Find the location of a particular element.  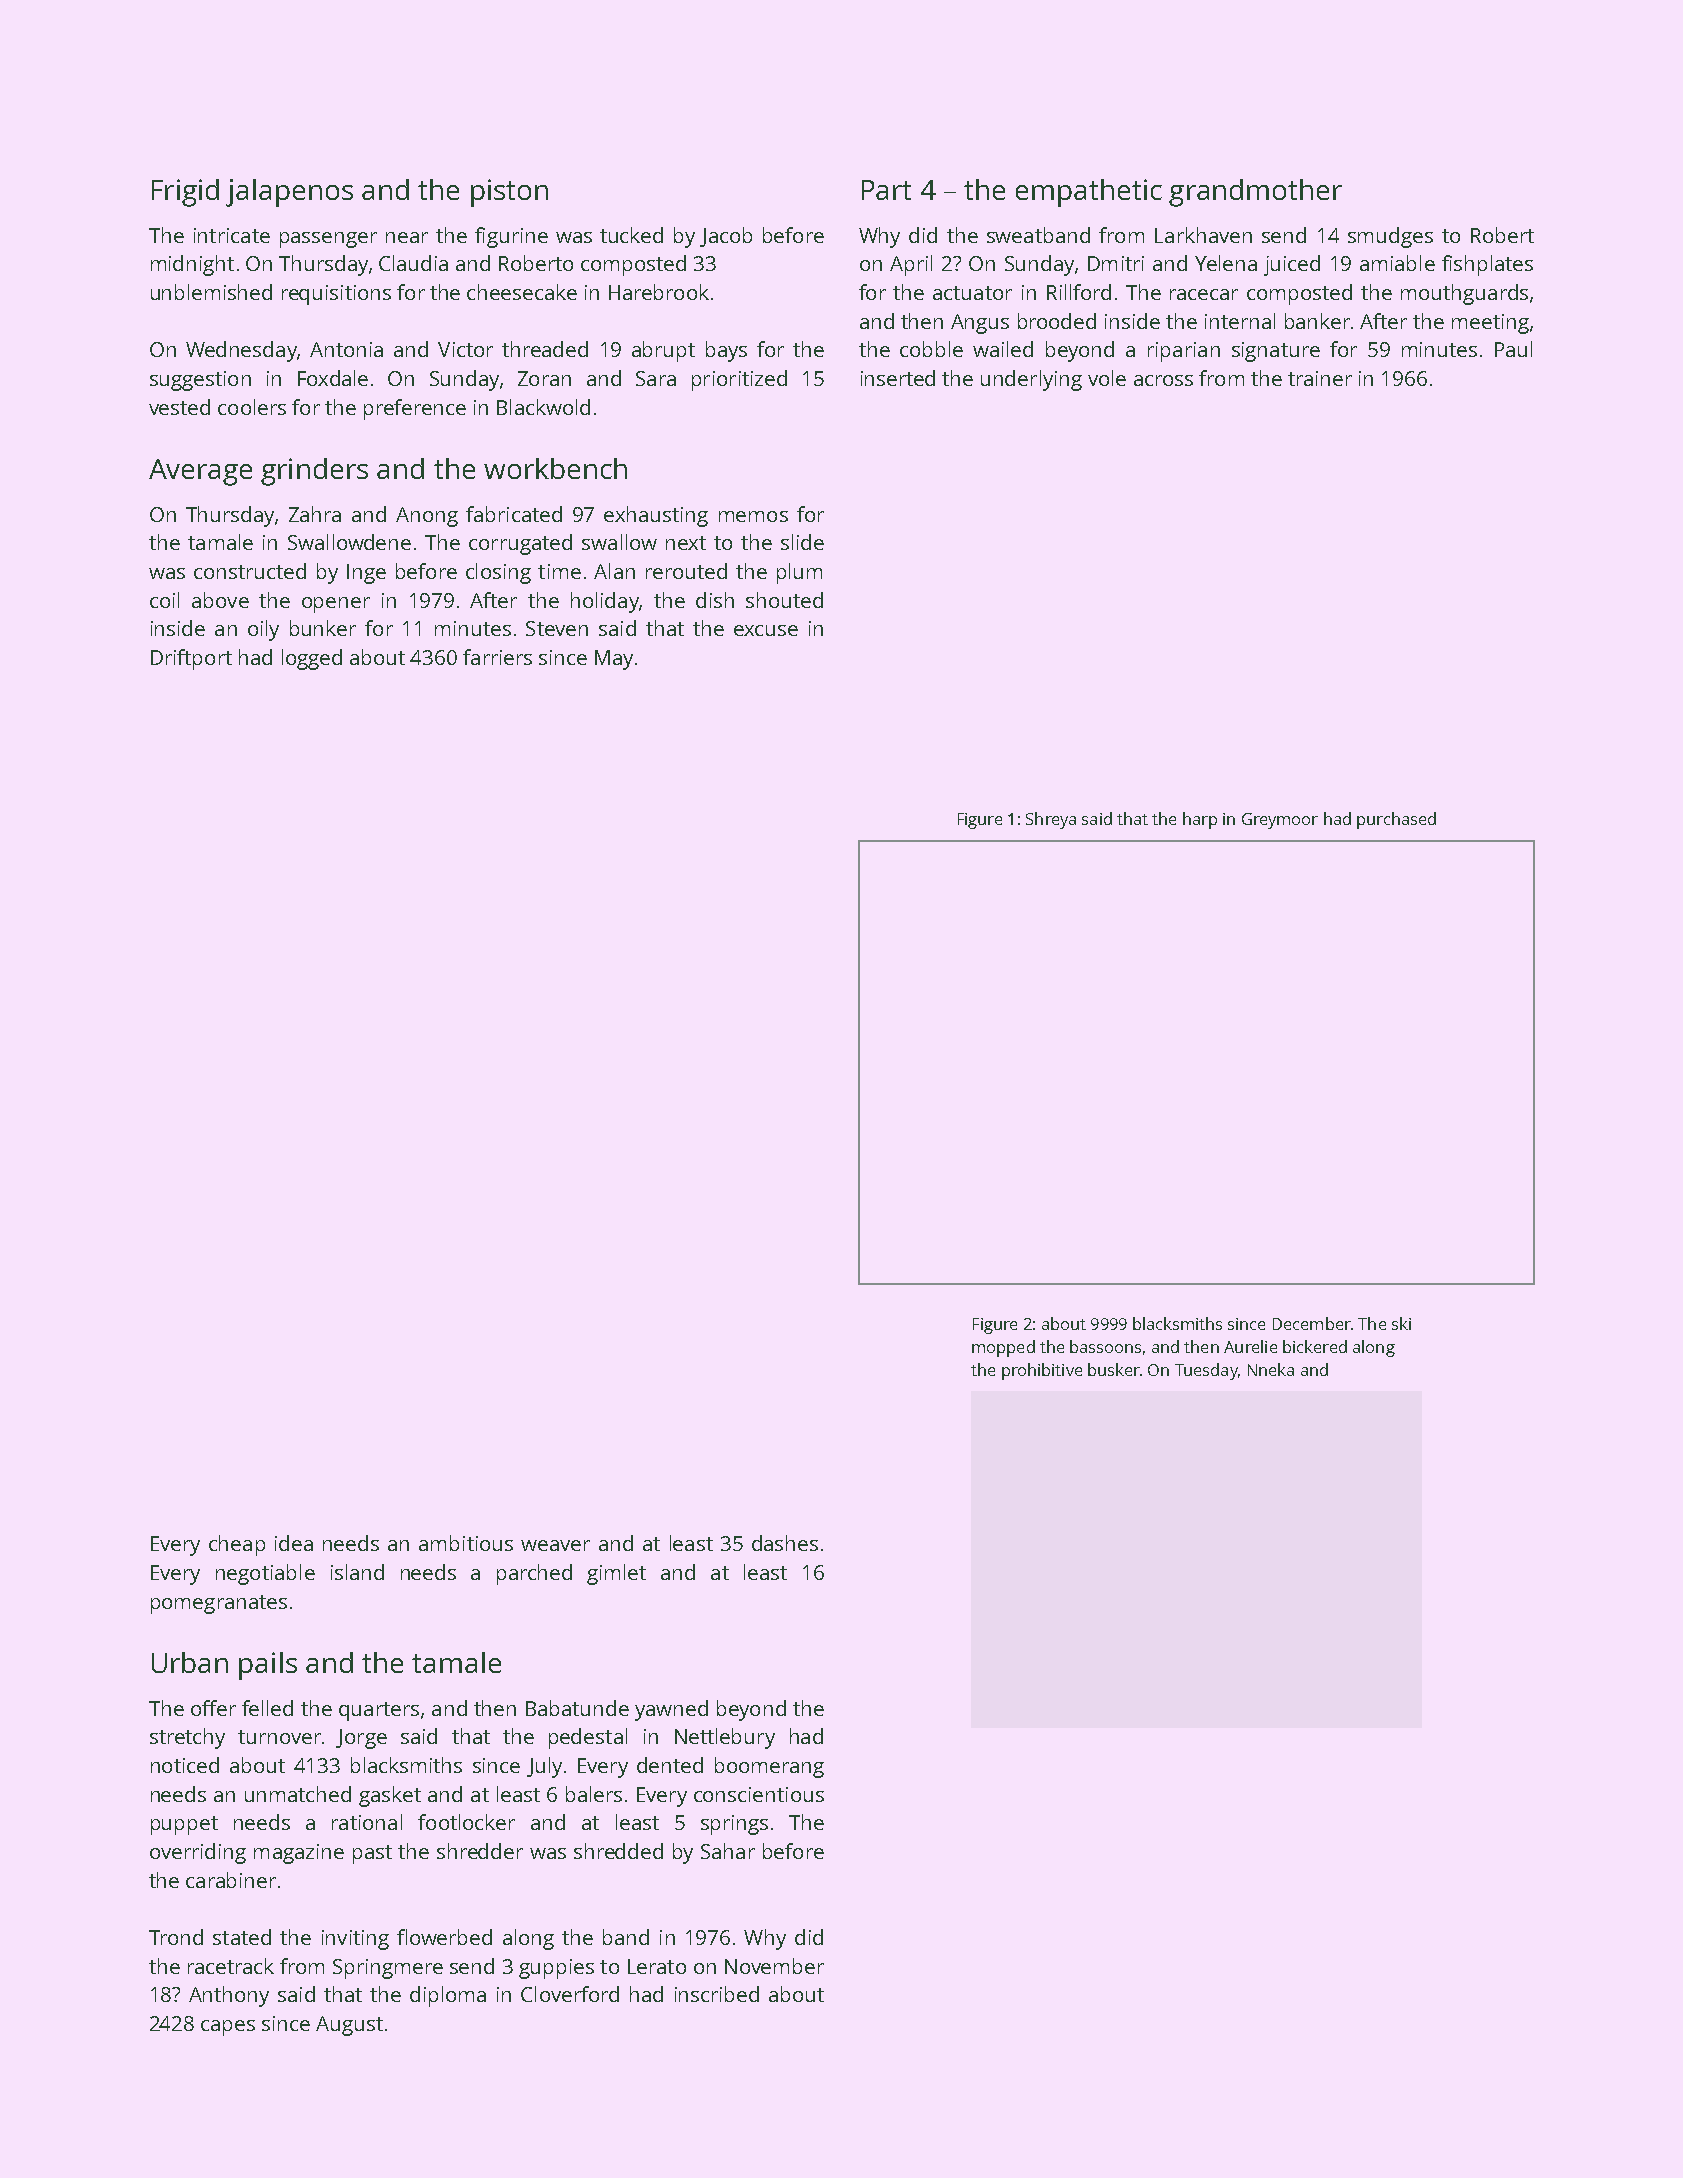

November is located at coordinates (774, 1966).
